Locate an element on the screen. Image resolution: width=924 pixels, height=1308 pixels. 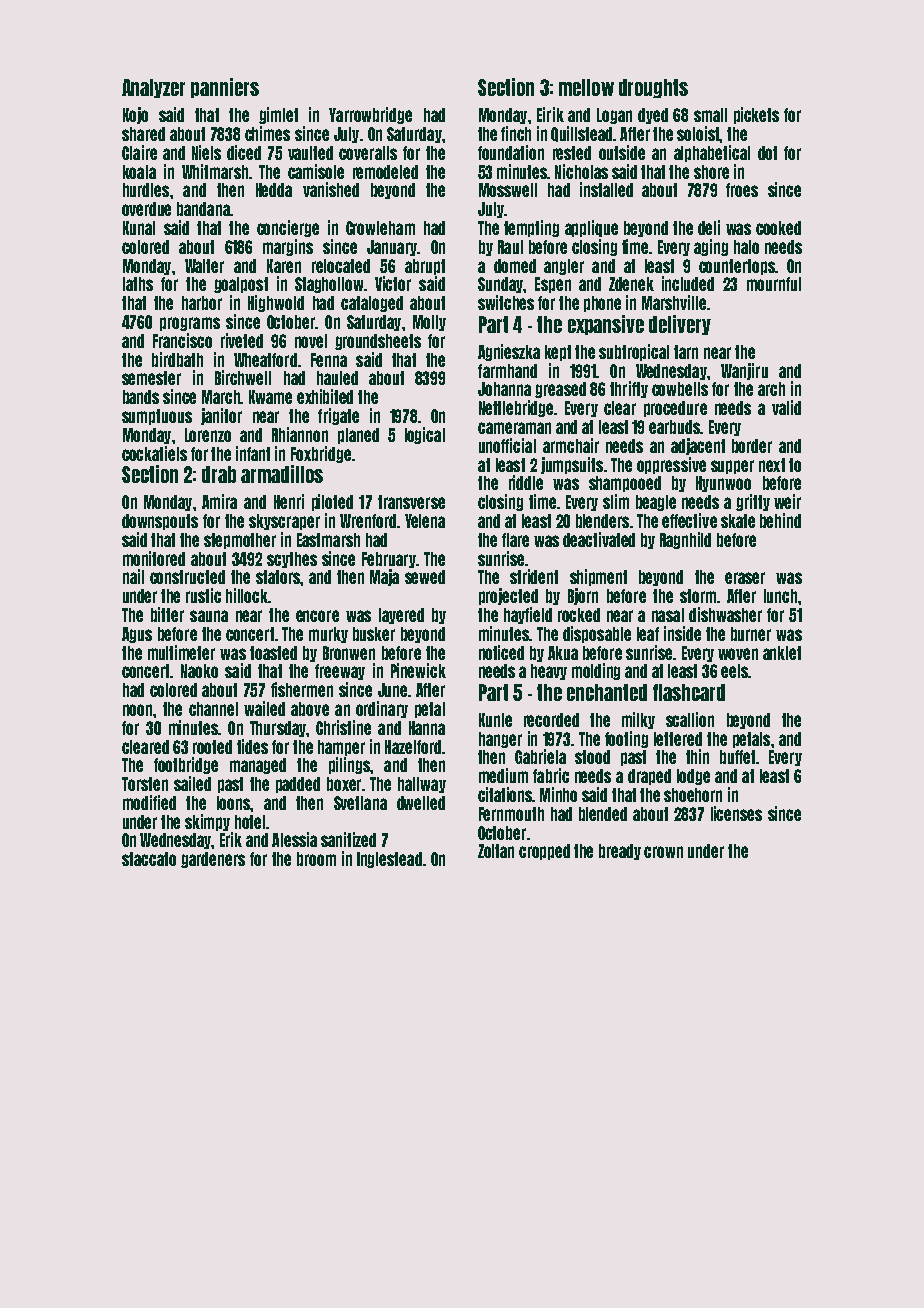
supper is located at coordinates (732, 467).
